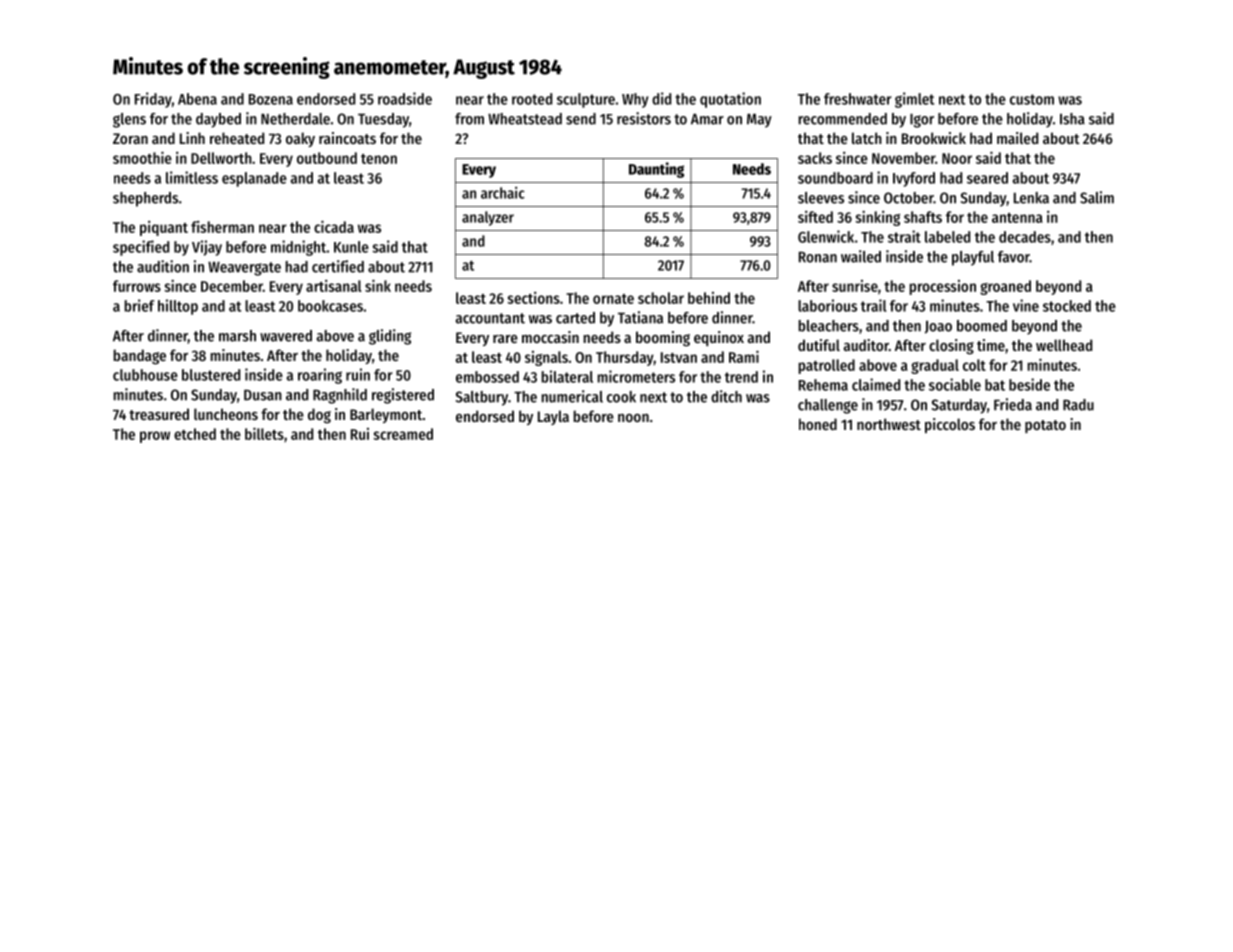  Describe the element at coordinates (207, 248) in the screenshot. I see `Vijay` at that location.
